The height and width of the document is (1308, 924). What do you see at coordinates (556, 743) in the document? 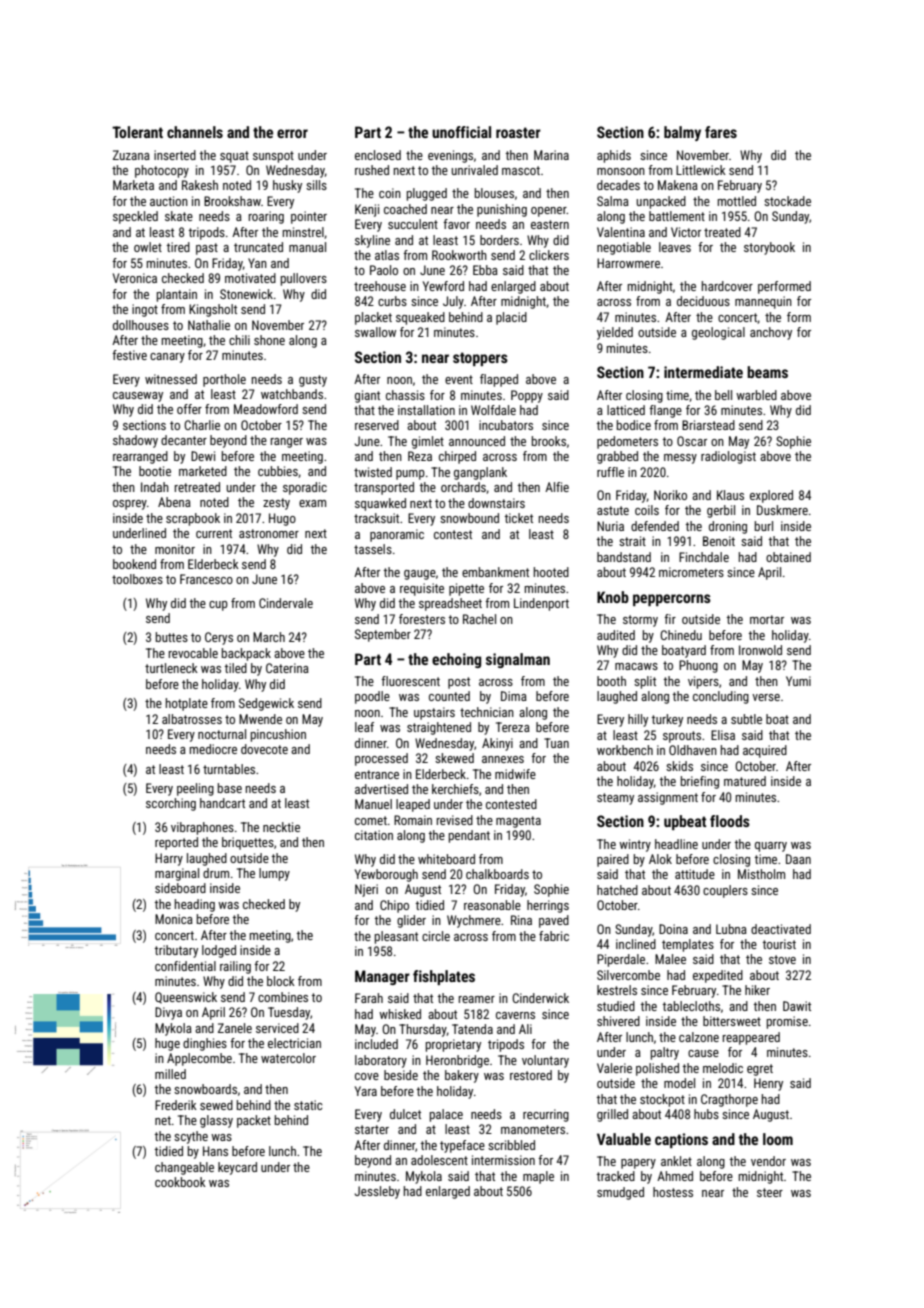
I see `Tuan` at bounding box center [556, 743].
